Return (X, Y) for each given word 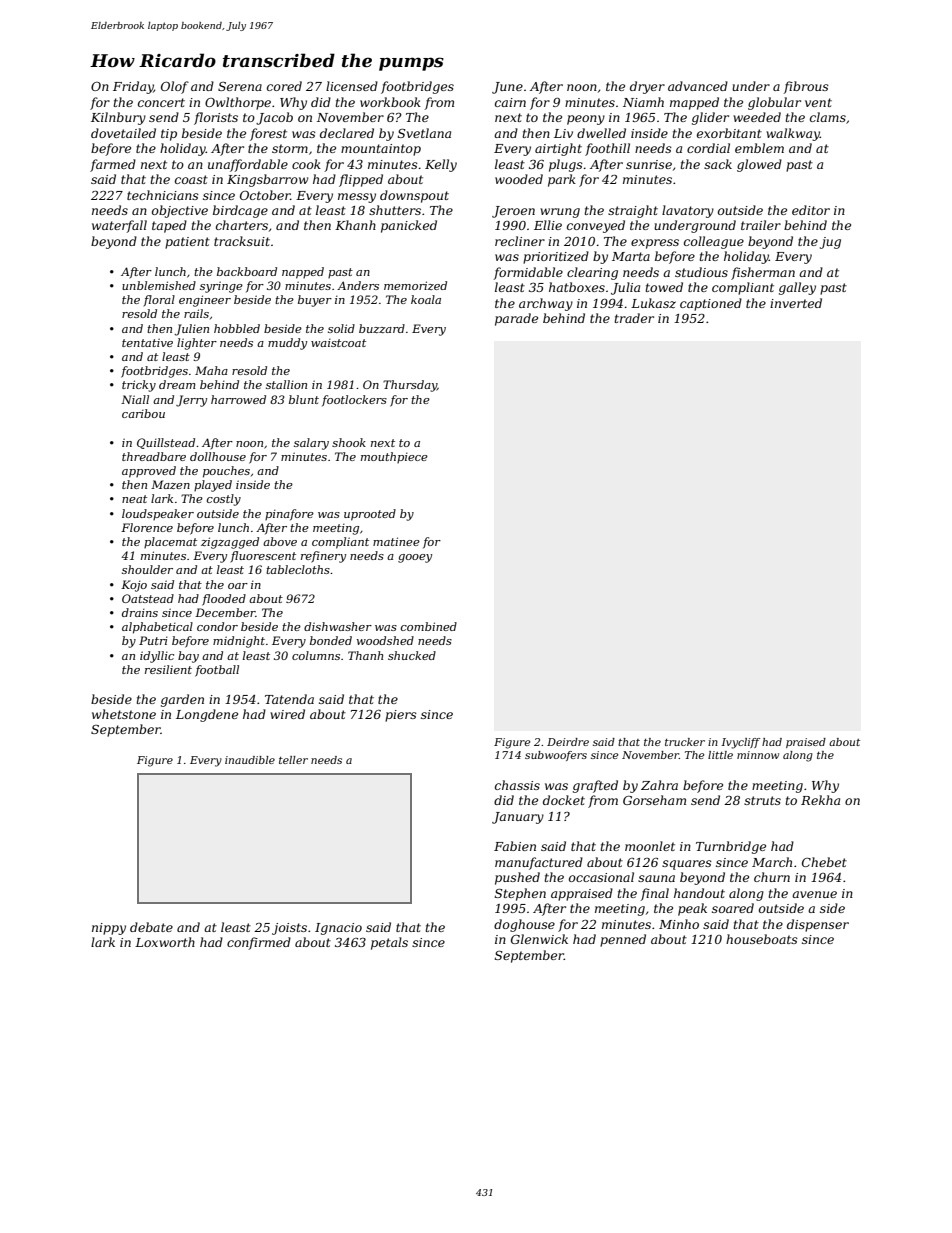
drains (140, 612)
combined (429, 626)
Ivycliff (740, 743)
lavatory (688, 211)
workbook (390, 102)
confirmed (259, 943)
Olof (175, 87)
